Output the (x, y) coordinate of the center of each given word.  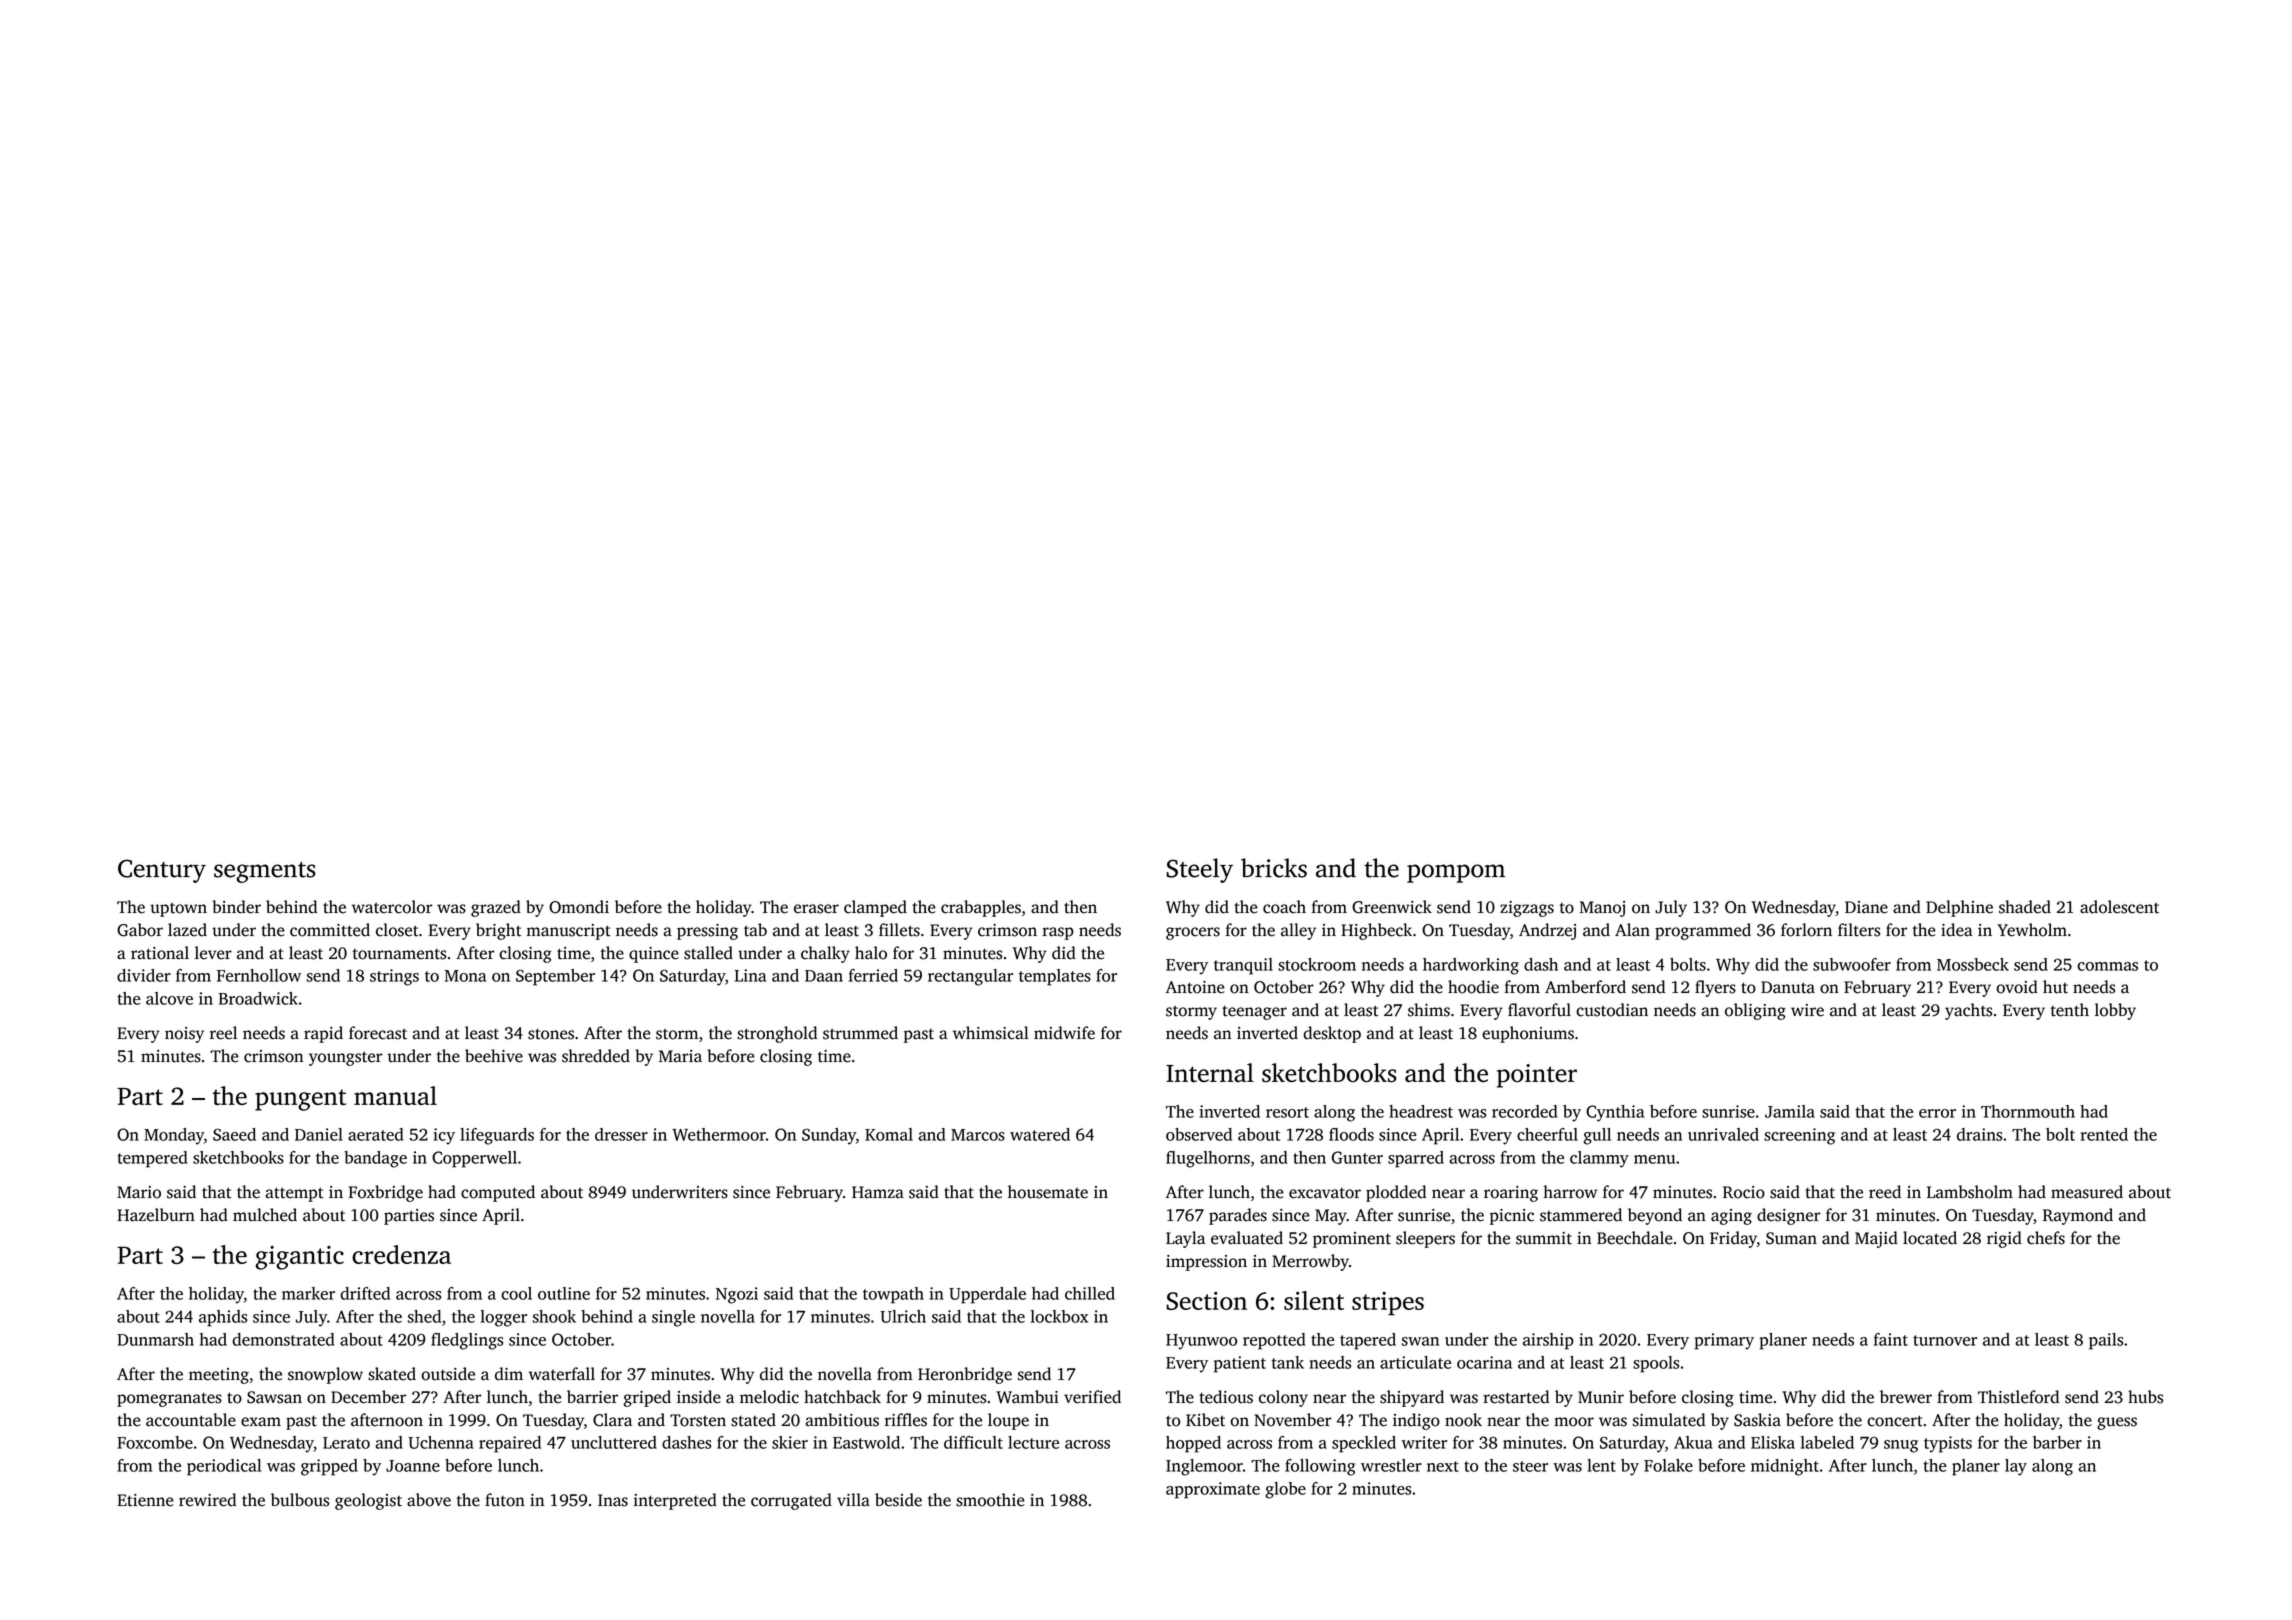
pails (2106, 1341)
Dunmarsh (155, 1339)
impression (1206, 1263)
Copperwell (474, 1159)
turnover (1945, 1340)
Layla (1185, 1239)
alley (1298, 931)
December (368, 1397)
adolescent (2119, 907)
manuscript (569, 932)
